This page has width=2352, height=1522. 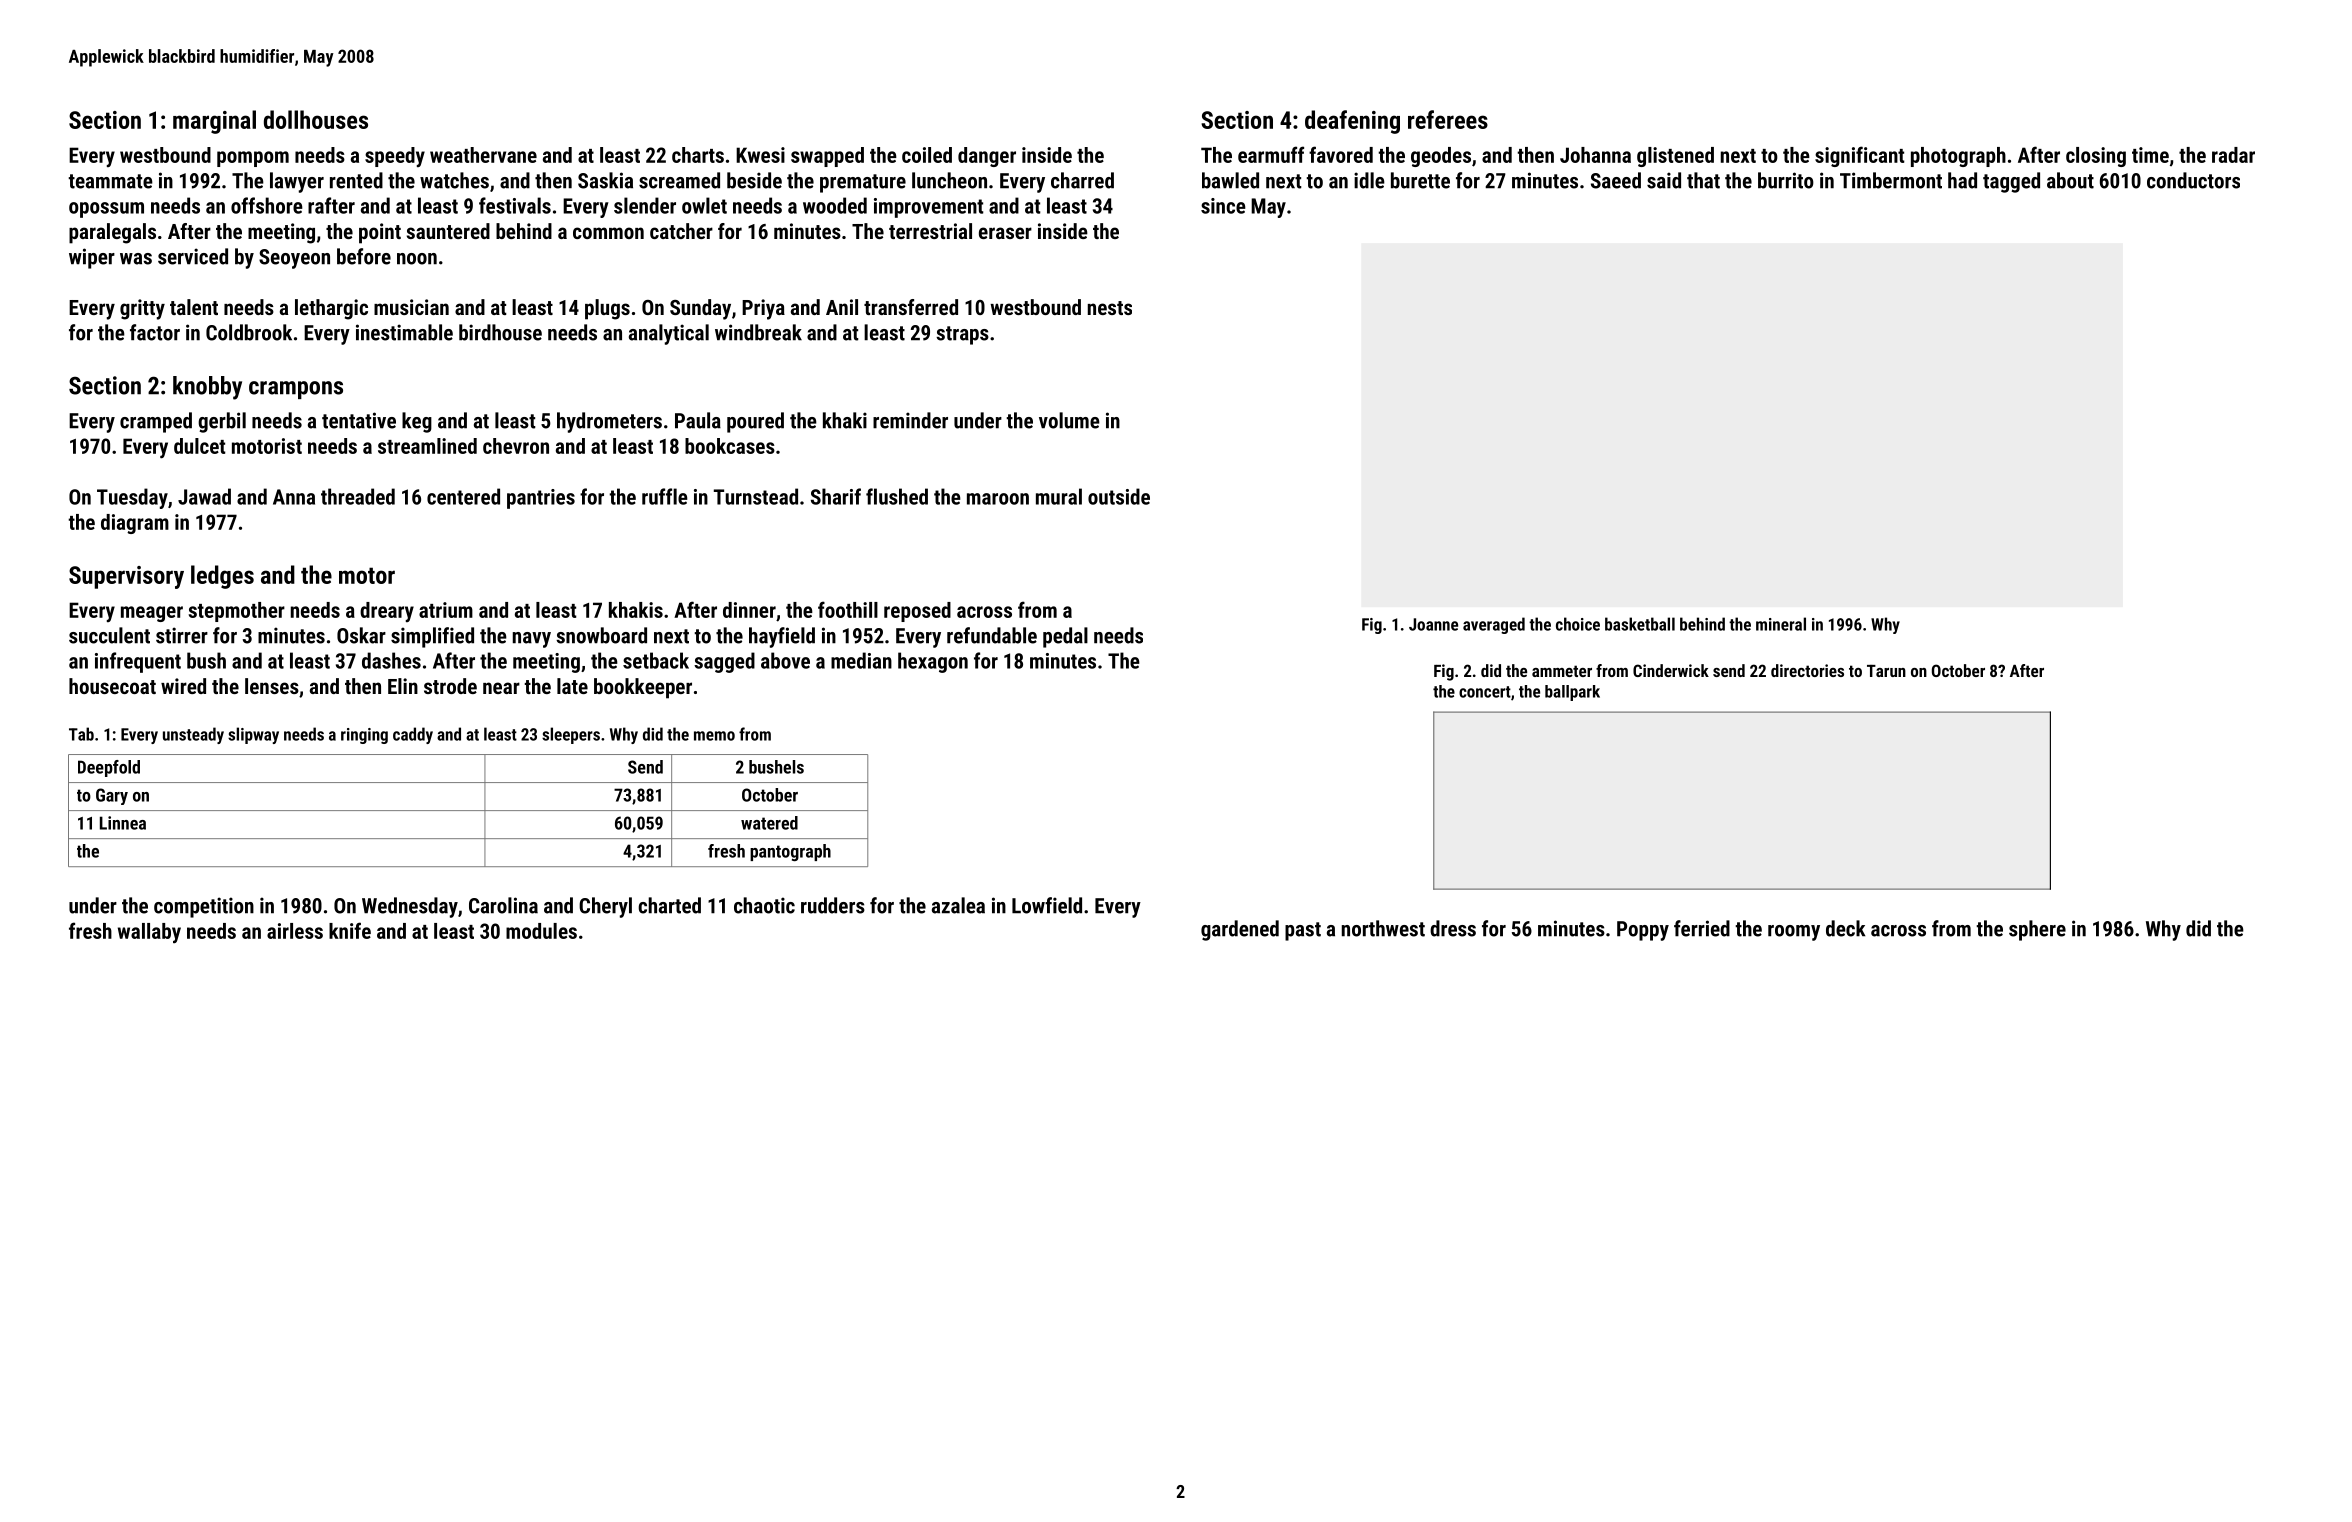 I want to click on watered, so click(x=769, y=823).
